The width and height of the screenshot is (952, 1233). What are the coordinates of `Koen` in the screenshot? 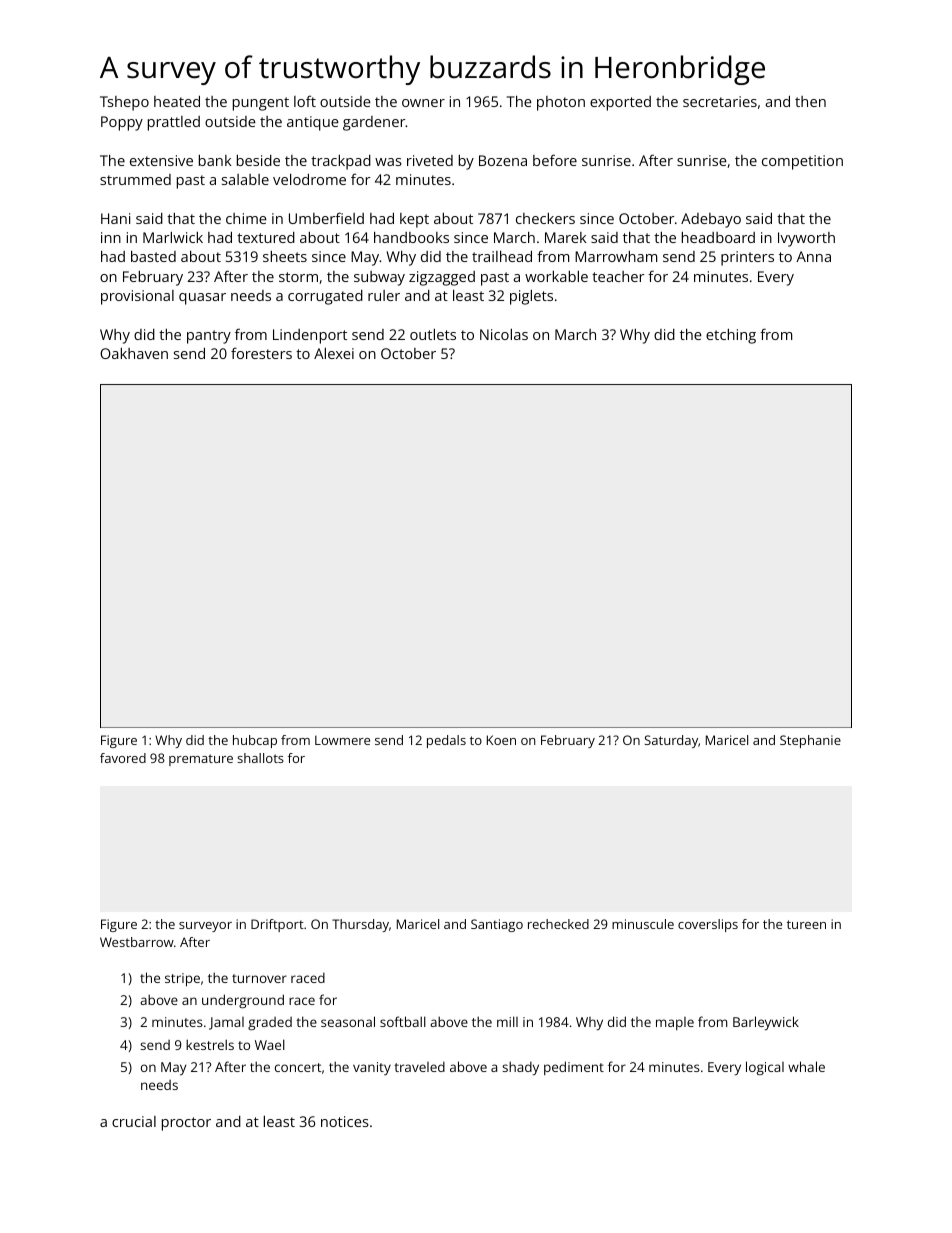 It's located at (501, 740).
